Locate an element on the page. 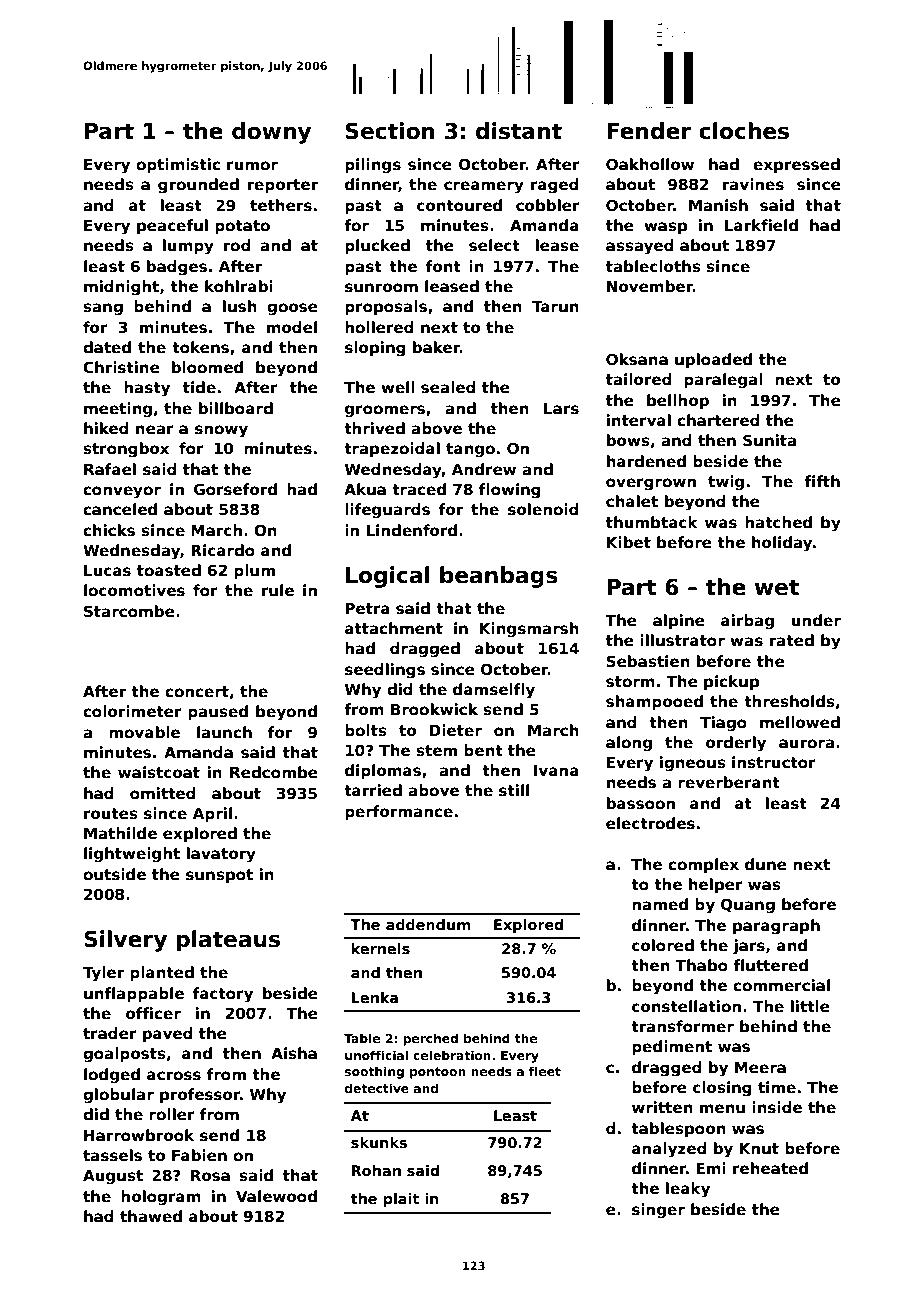 The image size is (924, 1308). rule is located at coordinates (278, 590).
